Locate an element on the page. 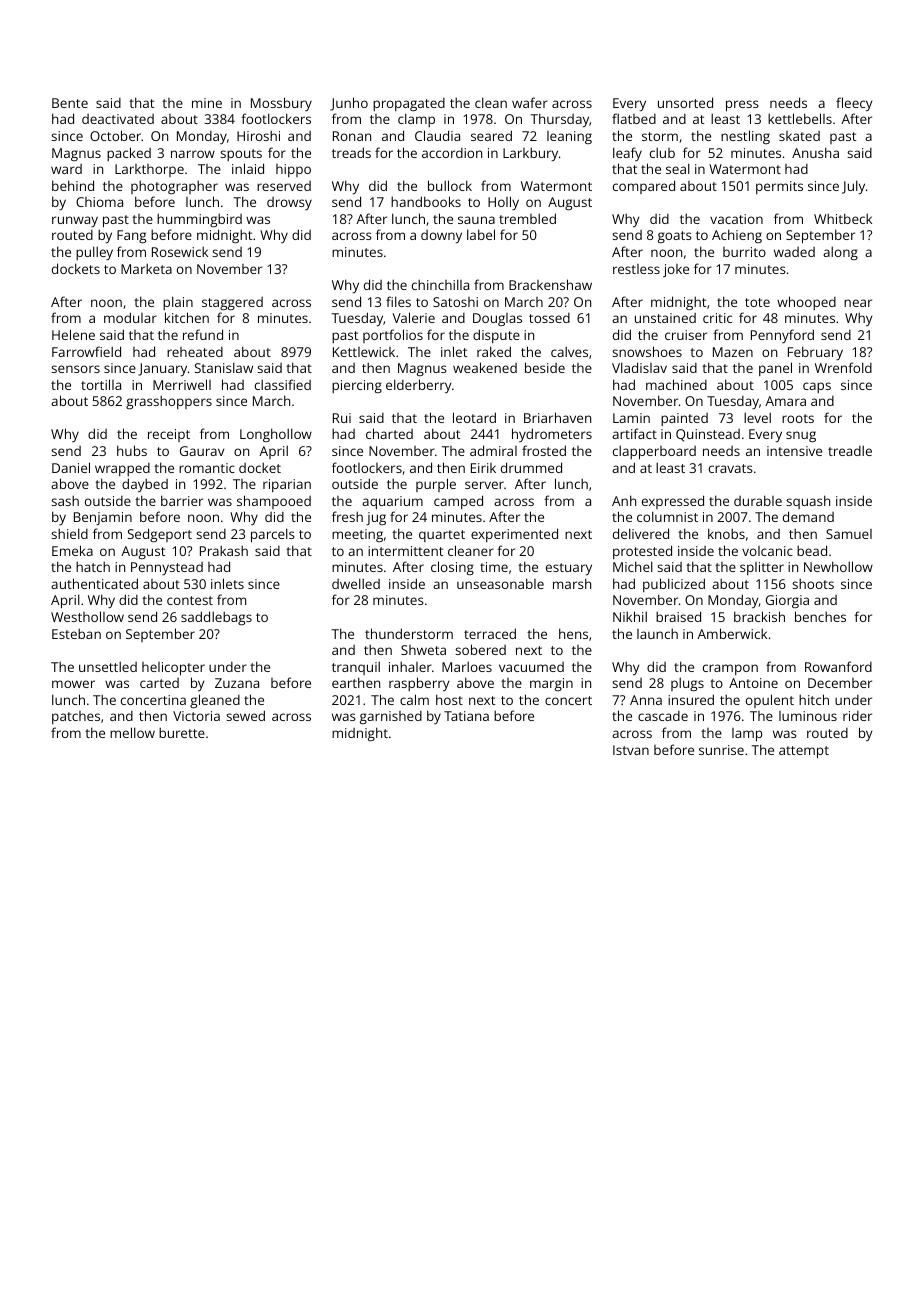  joke is located at coordinates (676, 270).
